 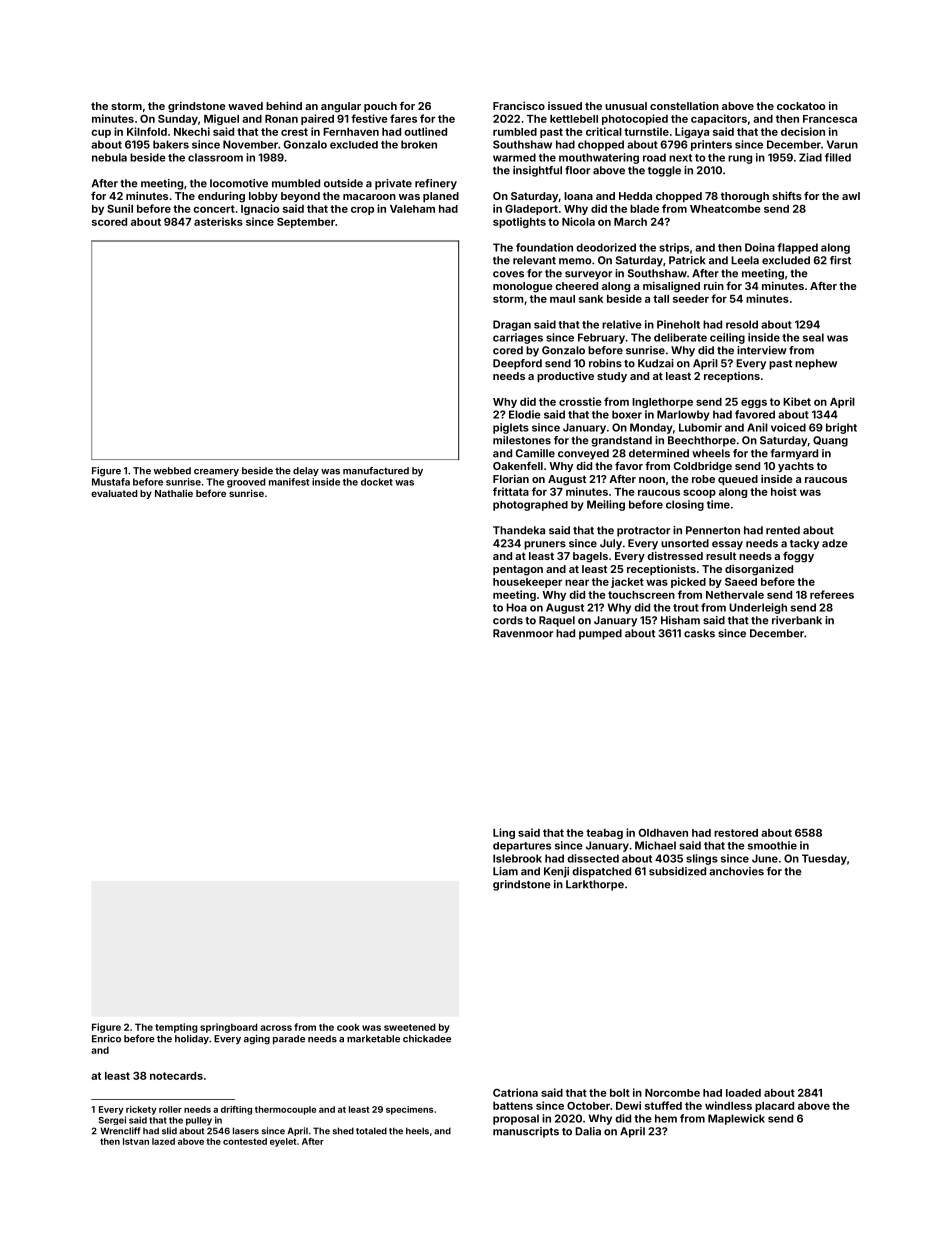 What do you see at coordinates (523, 287) in the screenshot?
I see `monologue` at bounding box center [523, 287].
